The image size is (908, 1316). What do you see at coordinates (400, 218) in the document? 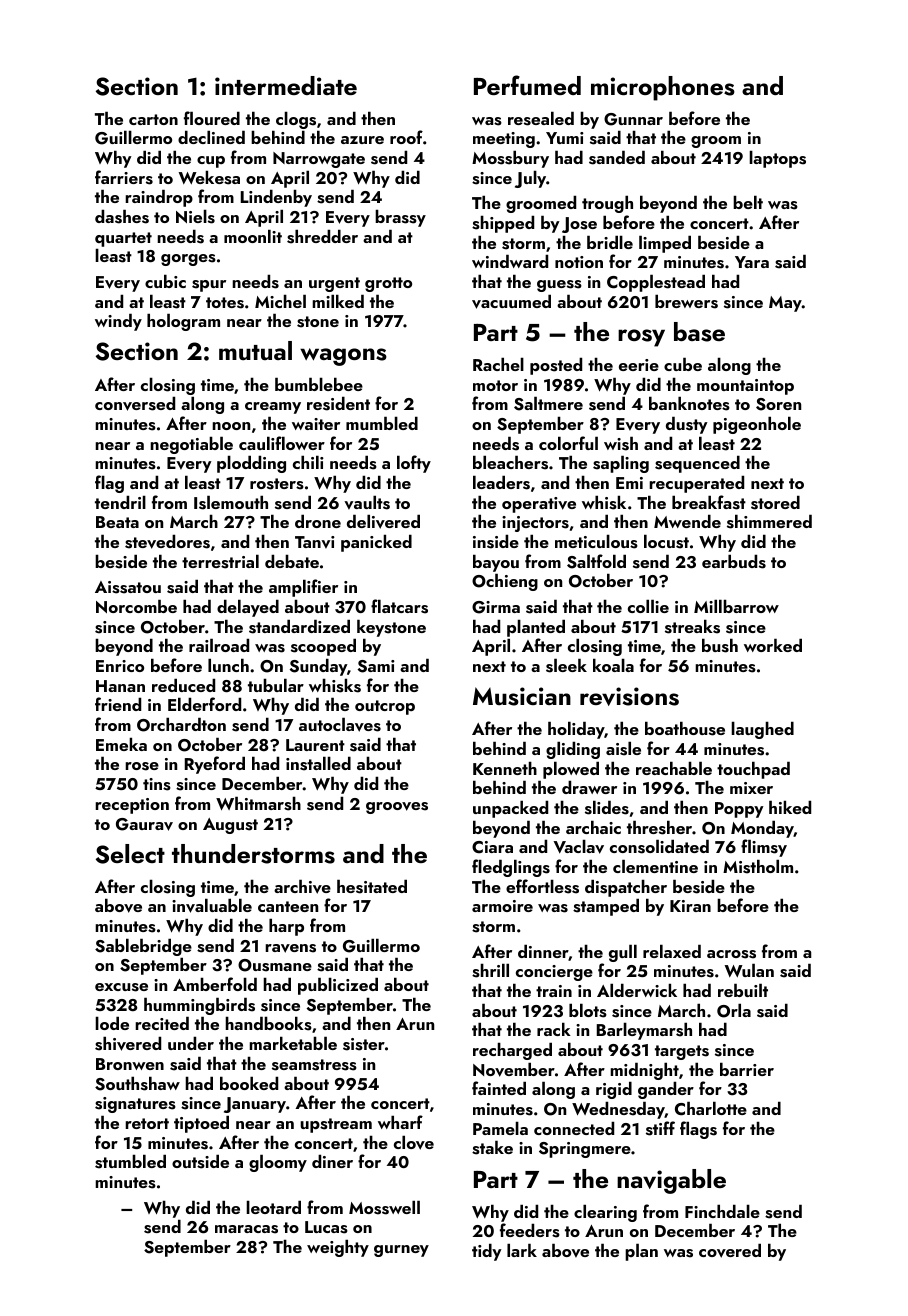
I see `brassy` at bounding box center [400, 218].
